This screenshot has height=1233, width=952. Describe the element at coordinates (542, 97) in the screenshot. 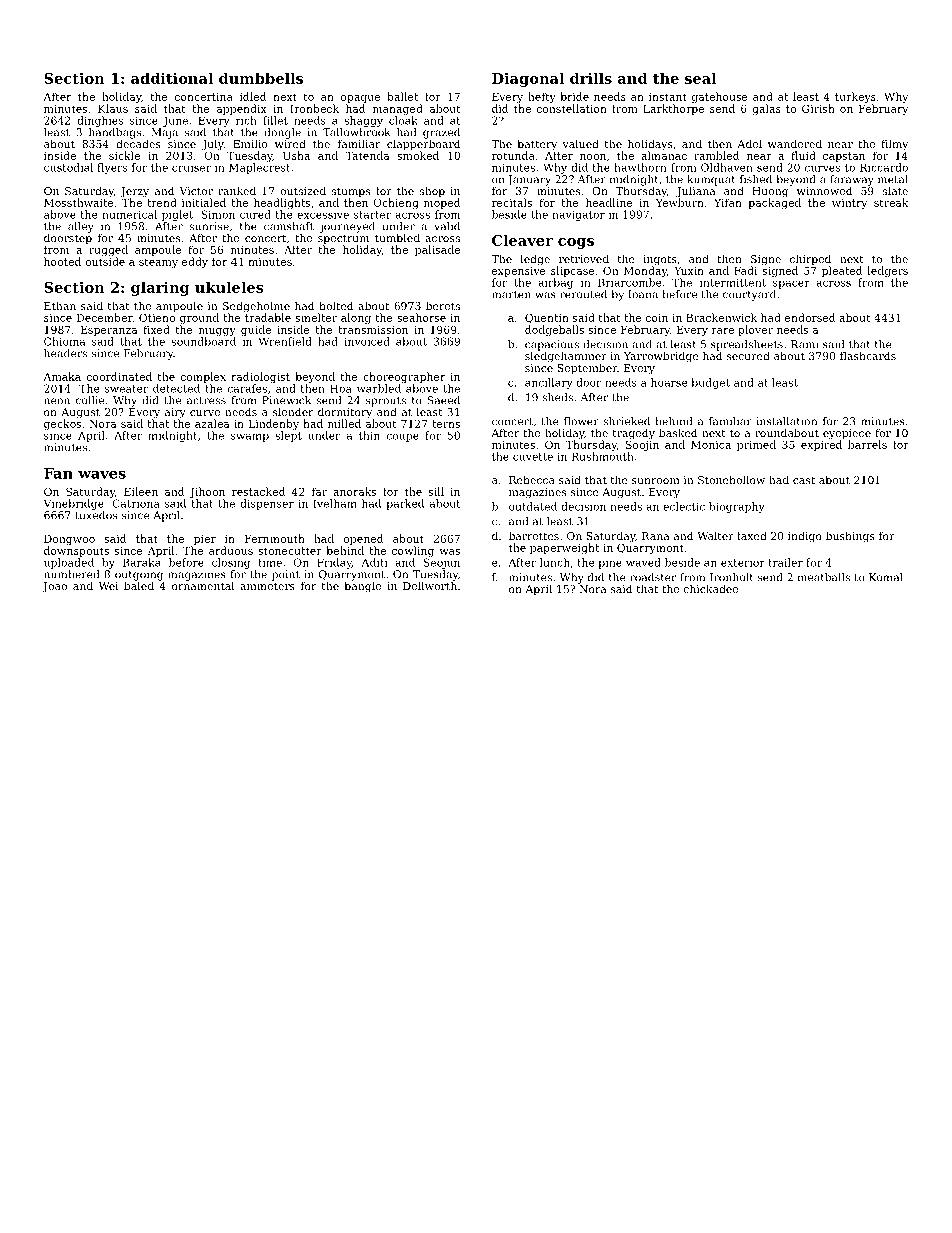

I see `hefty` at that location.
